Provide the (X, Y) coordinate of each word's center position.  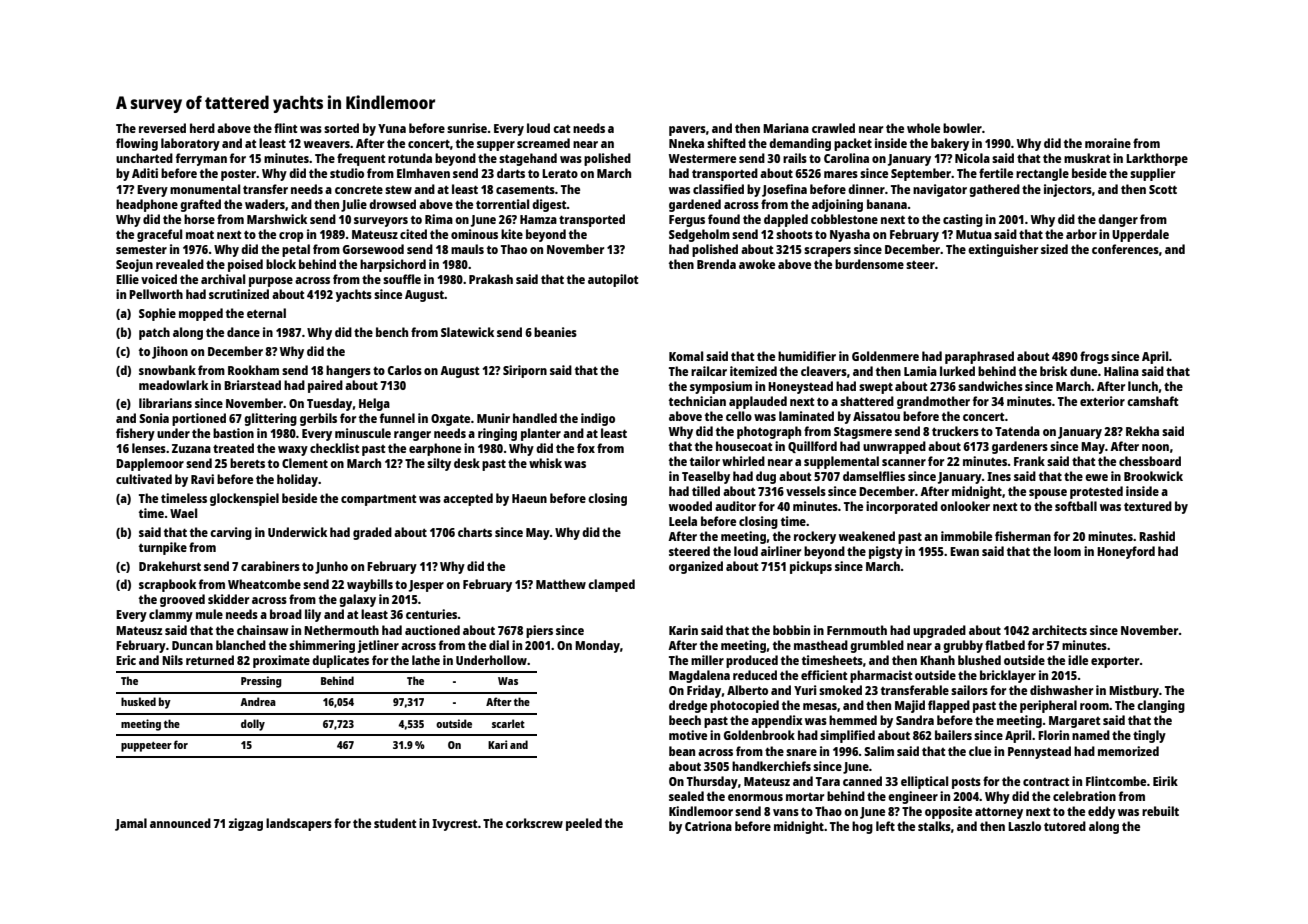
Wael (183, 513)
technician (697, 401)
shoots (794, 234)
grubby (963, 646)
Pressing (261, 682)
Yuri (805, 690)
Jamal (131, 824)
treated (233, 448)
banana (887, 204)
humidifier (807, 356)
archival (223, 279)
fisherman (1023, 536)
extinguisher (1003, 250)
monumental (205, 189)
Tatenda (1017, 431)
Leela (683, 521)
